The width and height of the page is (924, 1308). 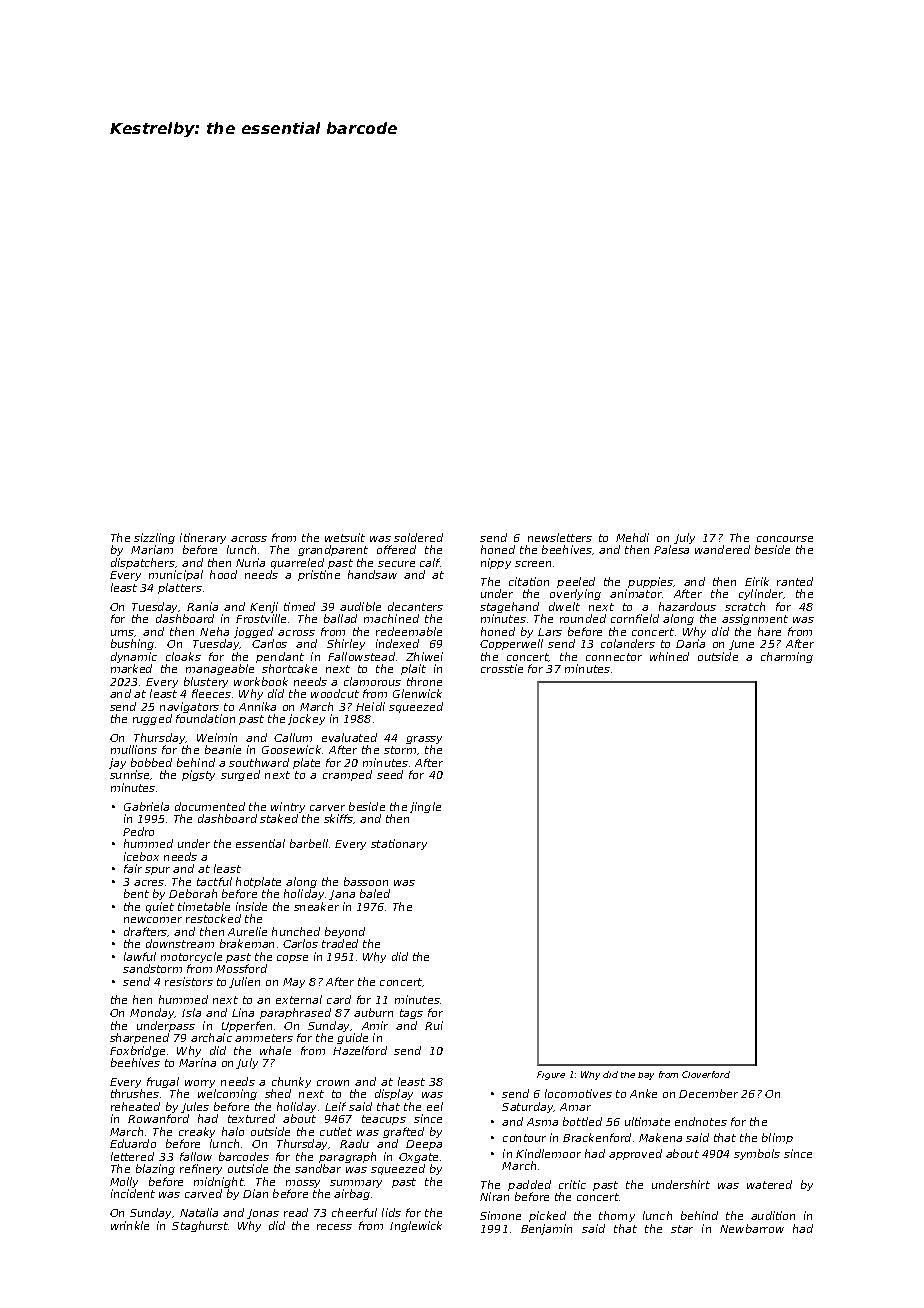 What do you see at coordinates (425, 807) in the page?
I see `jingle` at bounding box center [425, 807].
